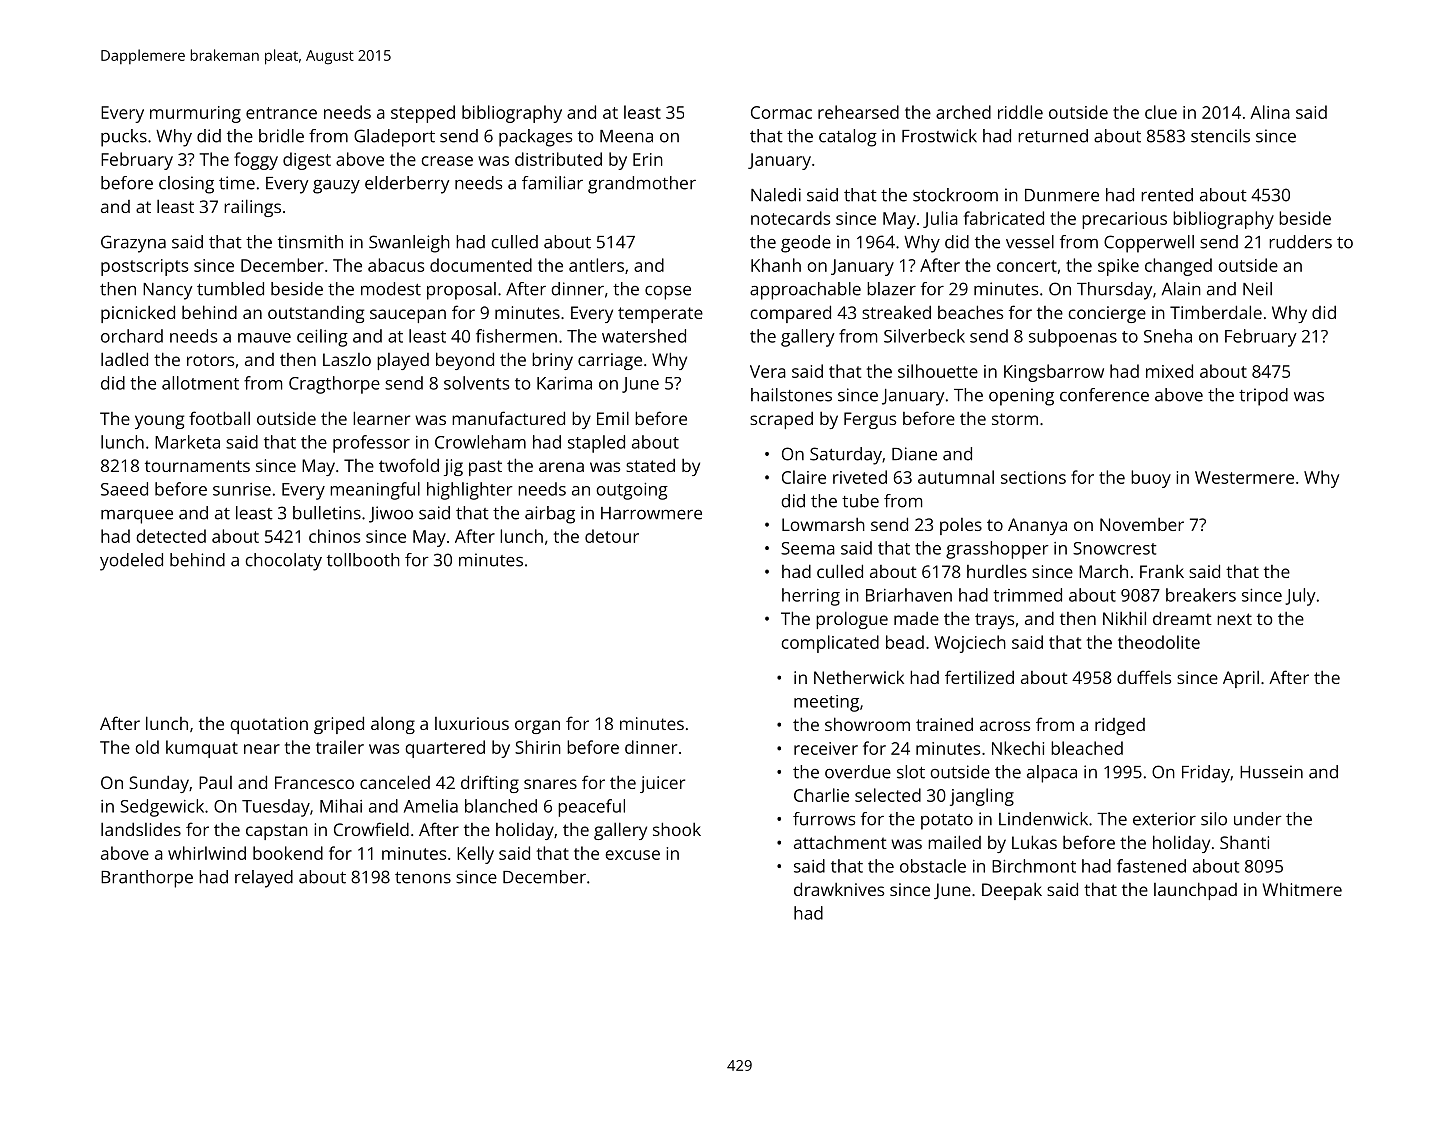  Describe the element at coordinates (147, 879) in the page. I see `Branthorpe` at that location.
